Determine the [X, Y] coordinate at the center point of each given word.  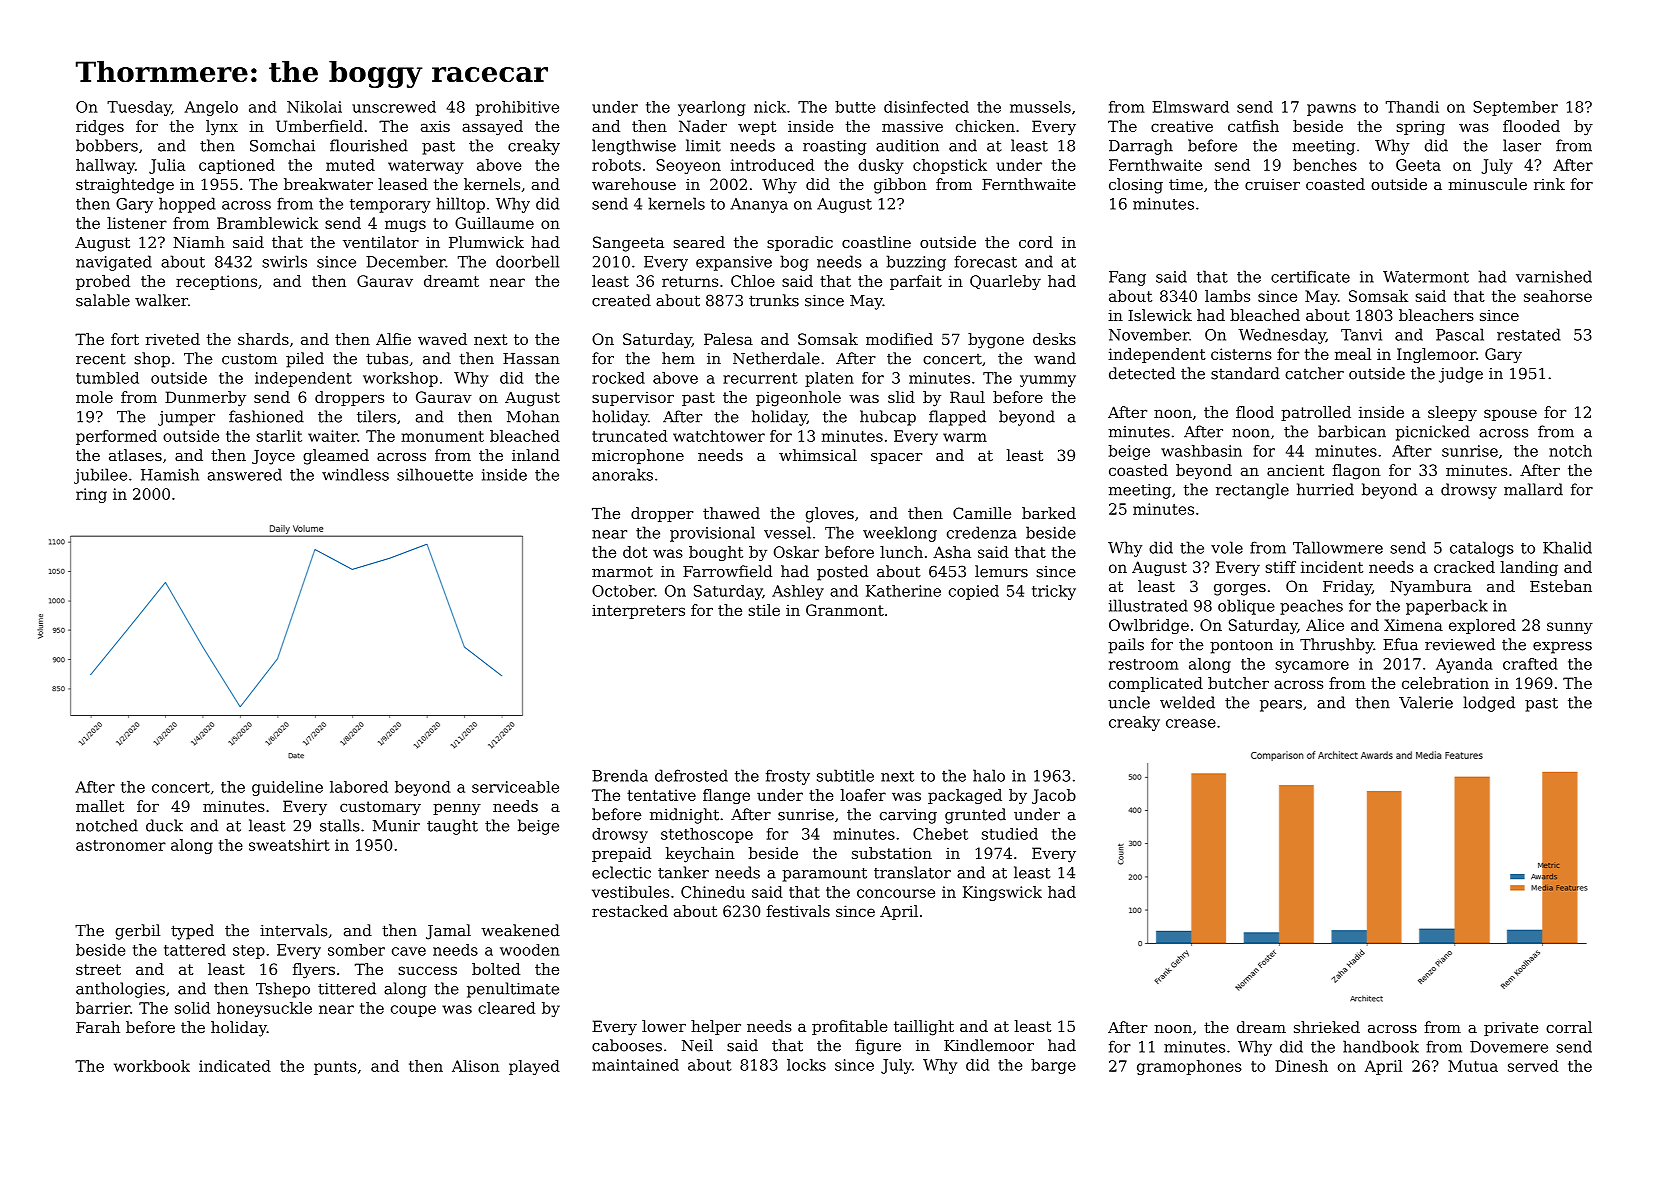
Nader [703, 126]
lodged [1489, 704]
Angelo [211, 108]
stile [764, 610]
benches [1325, 165]
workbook [152, 1066]
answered [245, 474]
